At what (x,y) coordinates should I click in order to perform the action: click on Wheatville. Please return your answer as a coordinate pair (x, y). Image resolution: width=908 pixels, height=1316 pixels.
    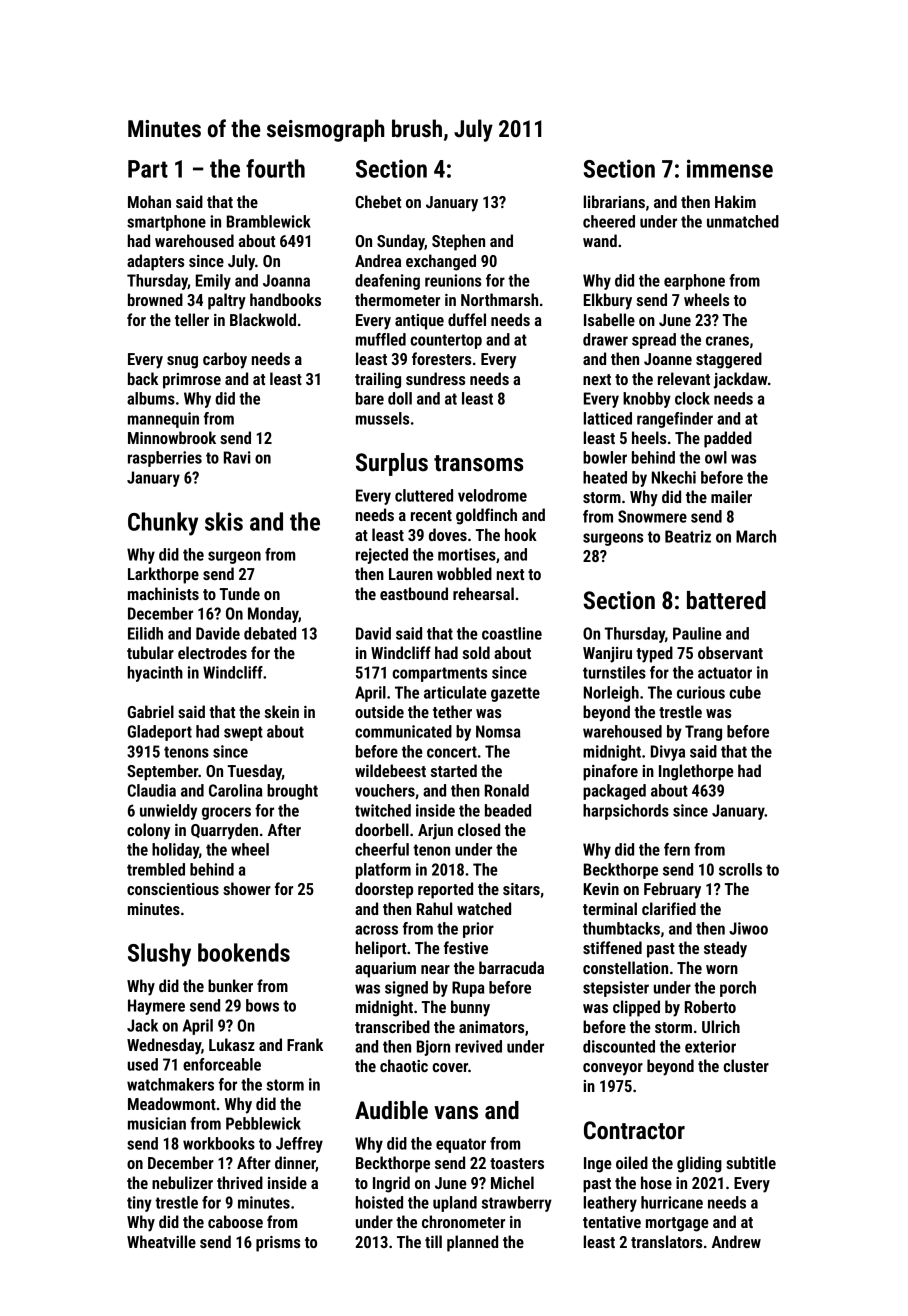
    Looking at the image, I should click on (161, 1241).
